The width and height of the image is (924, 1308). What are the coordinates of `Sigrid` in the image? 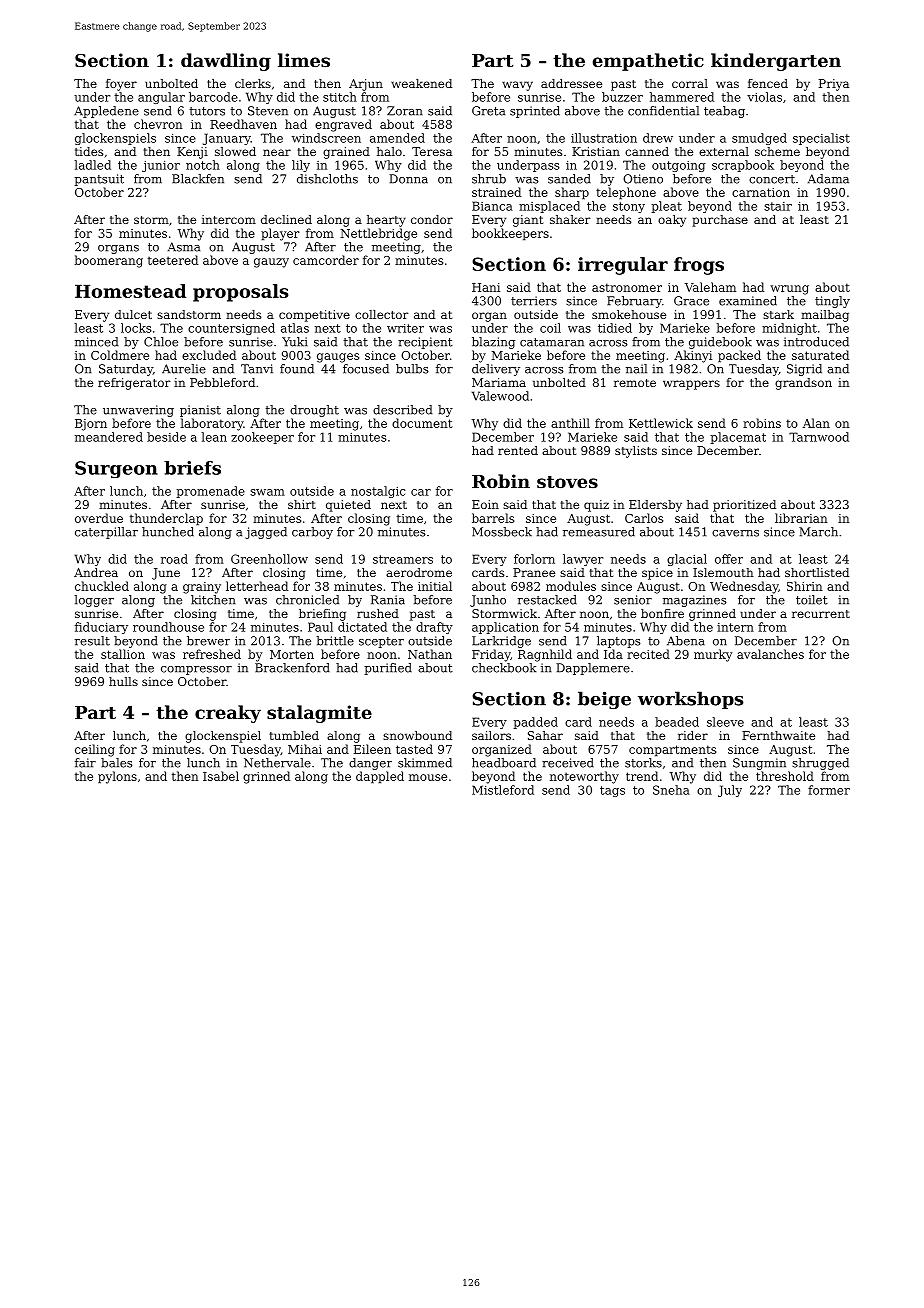 It's located at (804, 370).
